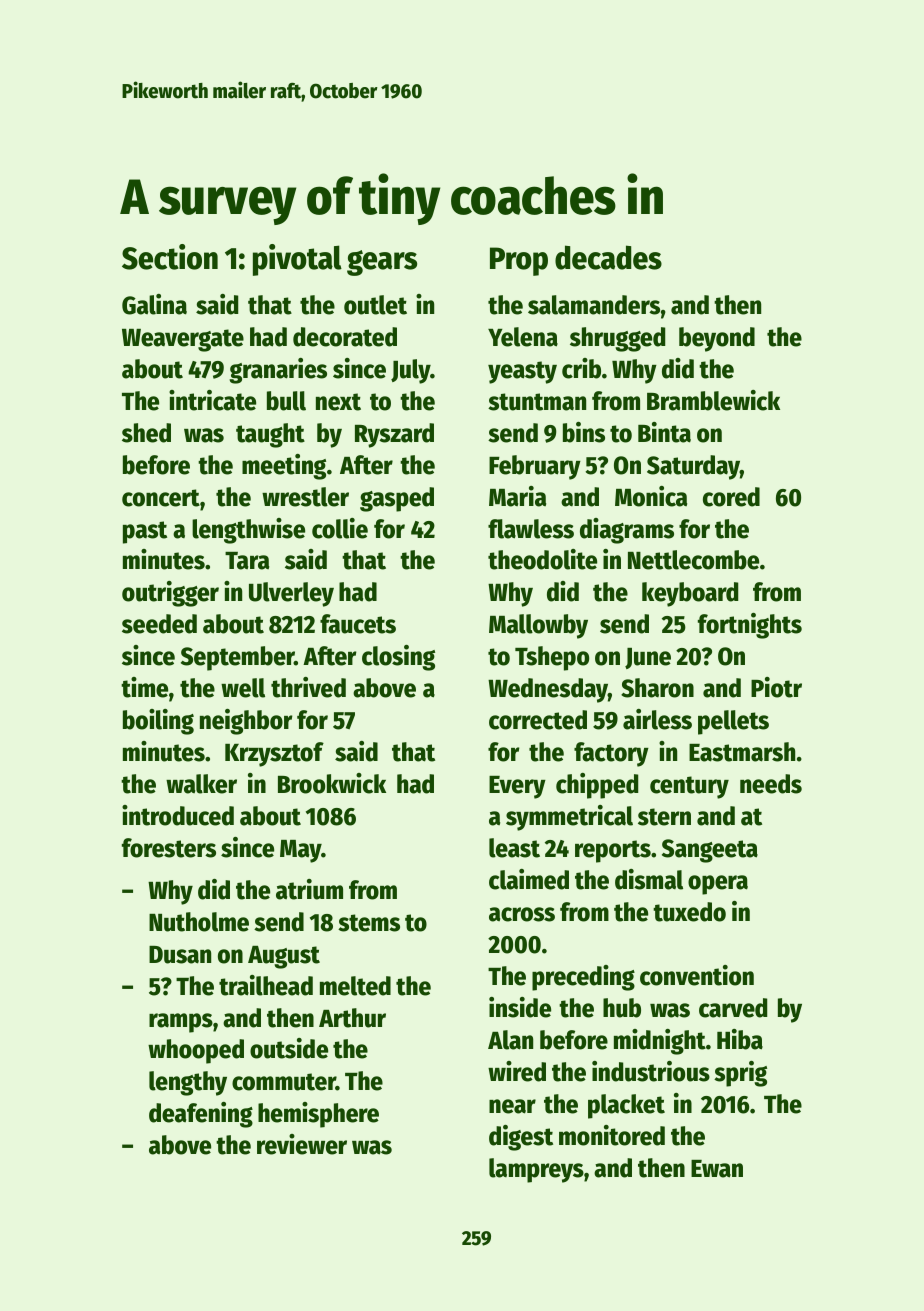 This screenshot has height=1311, width=924. What do you see at coordinates (717, 339) in the screenshot?
I see `beyond` at bounding box center [717, 339].
